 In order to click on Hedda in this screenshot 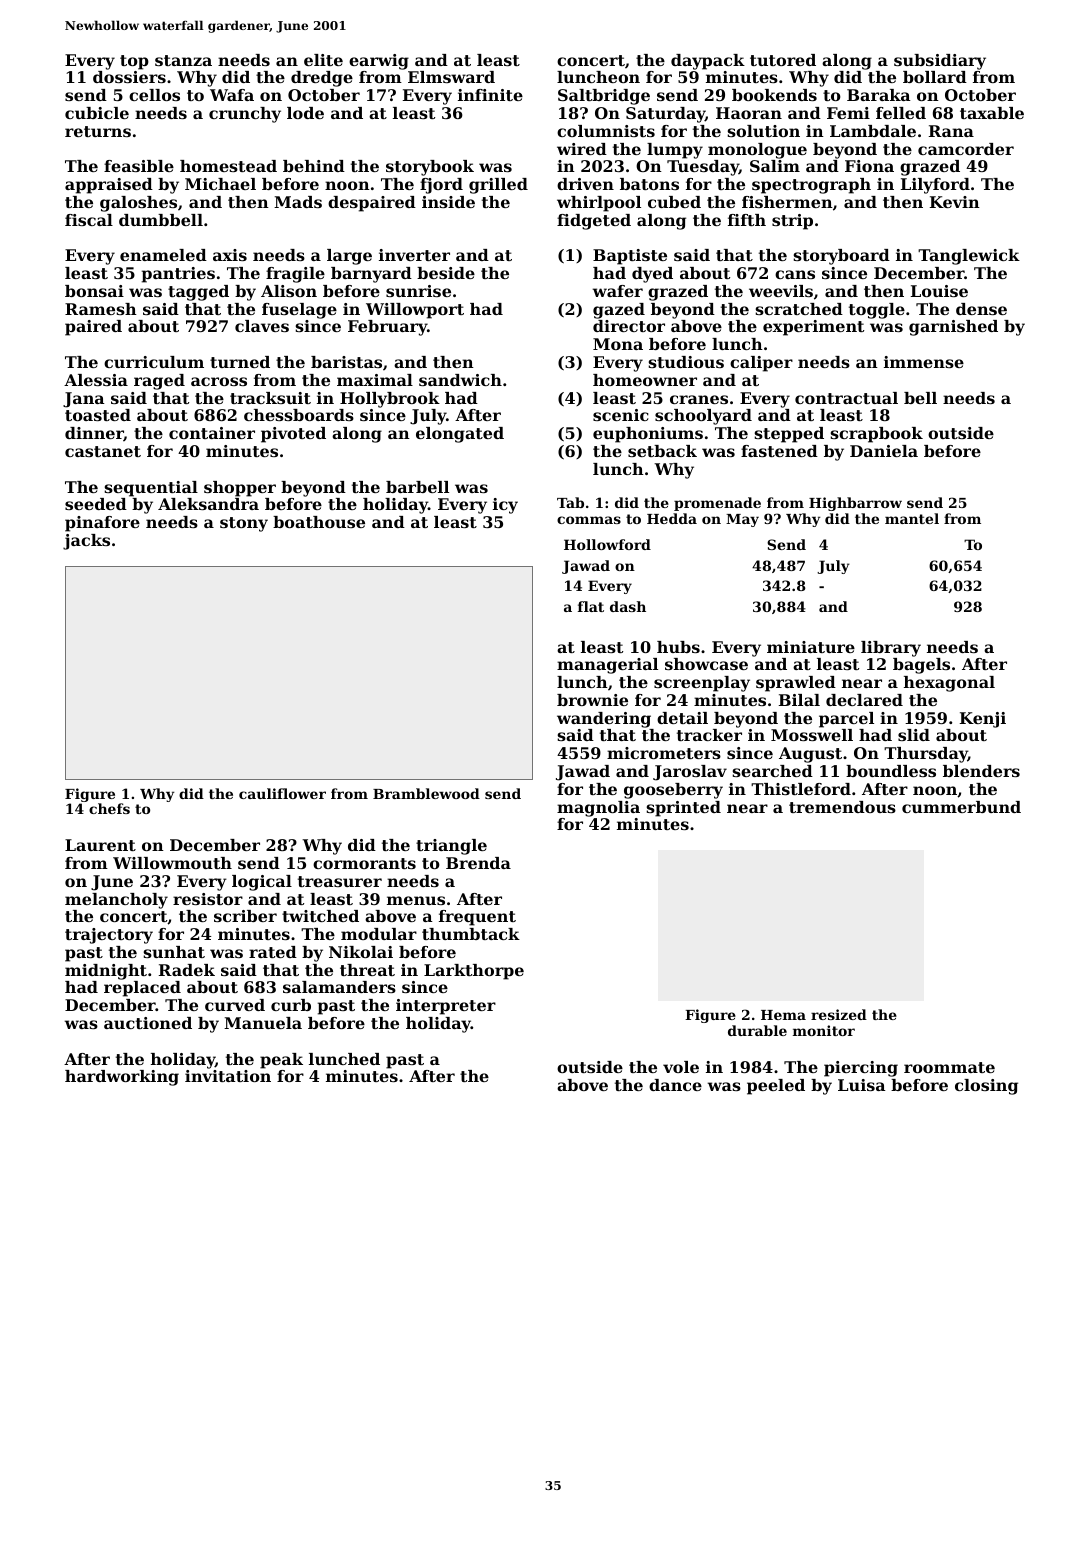, I will do `click(672, 518)`.
